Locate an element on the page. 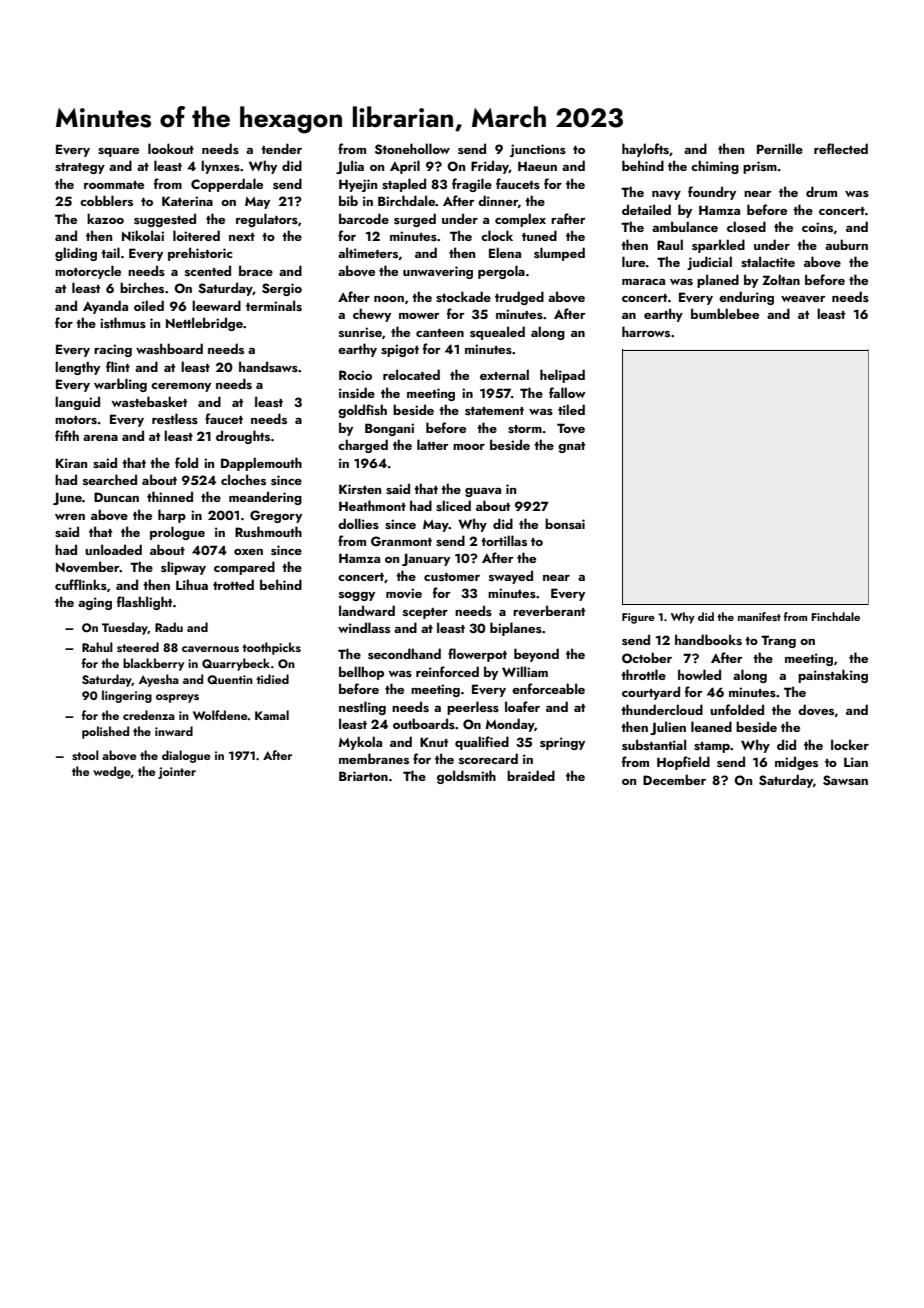  ambulance is located at coordinates (685, 226).
